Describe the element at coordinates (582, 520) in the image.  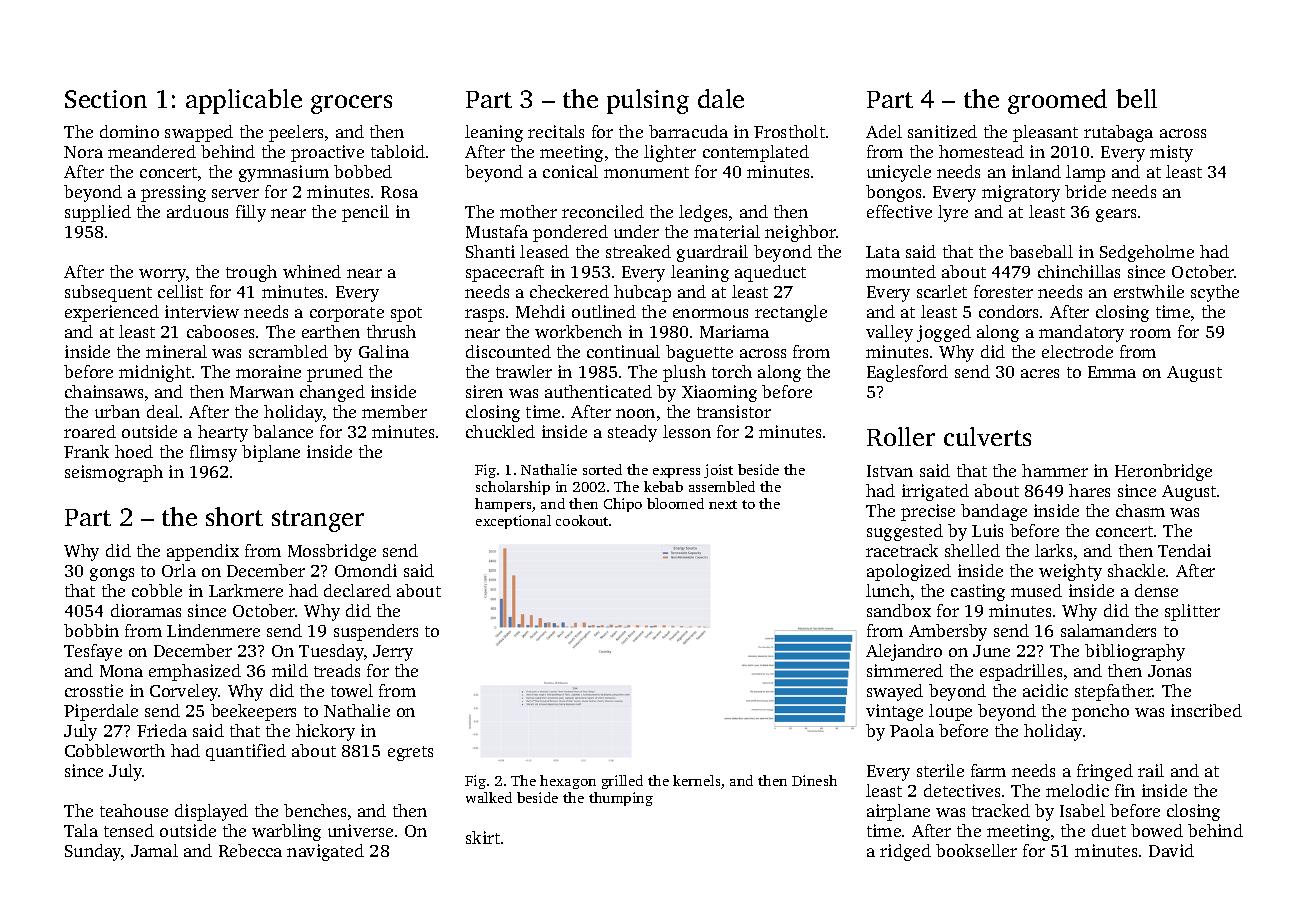
I see `cookout` at that location.
